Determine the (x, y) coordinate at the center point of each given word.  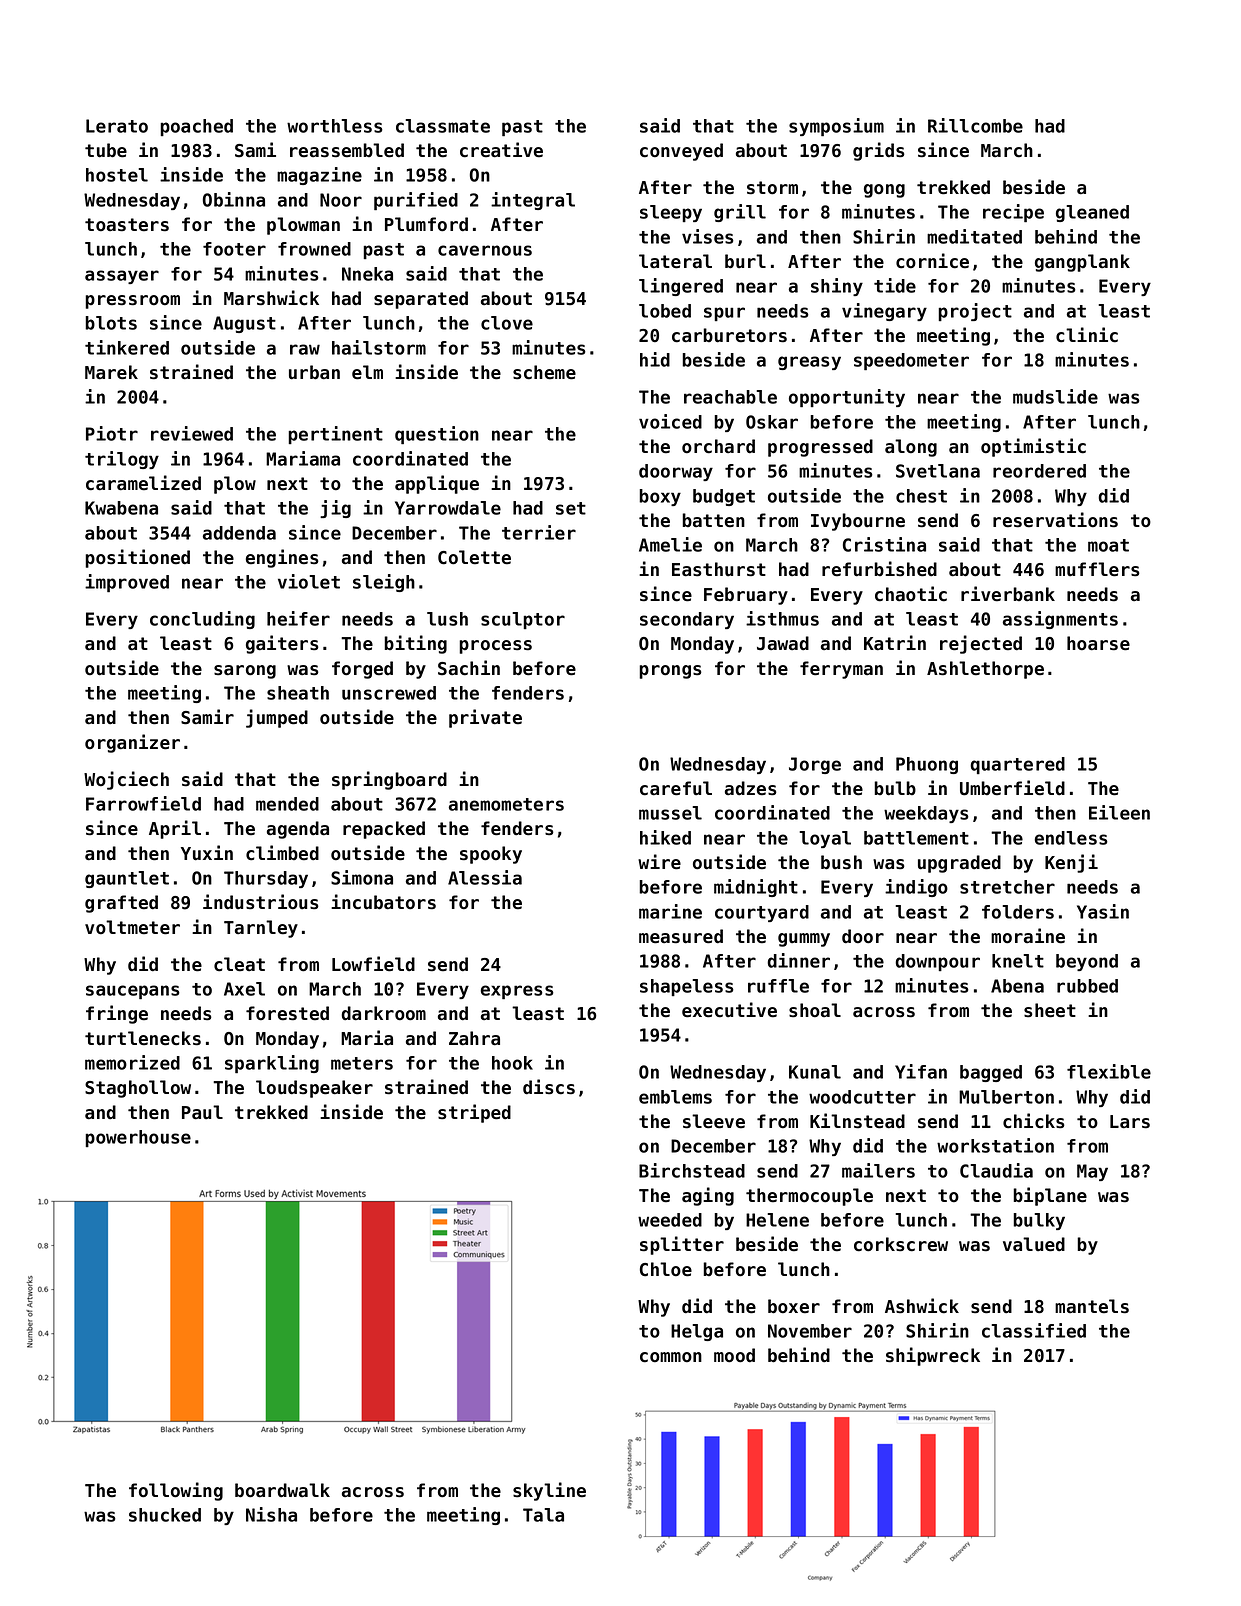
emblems (675, 1097)
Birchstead (692, 1170)
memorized (132, 1062)
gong (884, 191)
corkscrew (901, 1244)
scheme (544, 372)
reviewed (192, 433)
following (176, 1491)
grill (740, 213)
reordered (1039, 471)
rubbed (1087, 986)
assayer (122, 277)
